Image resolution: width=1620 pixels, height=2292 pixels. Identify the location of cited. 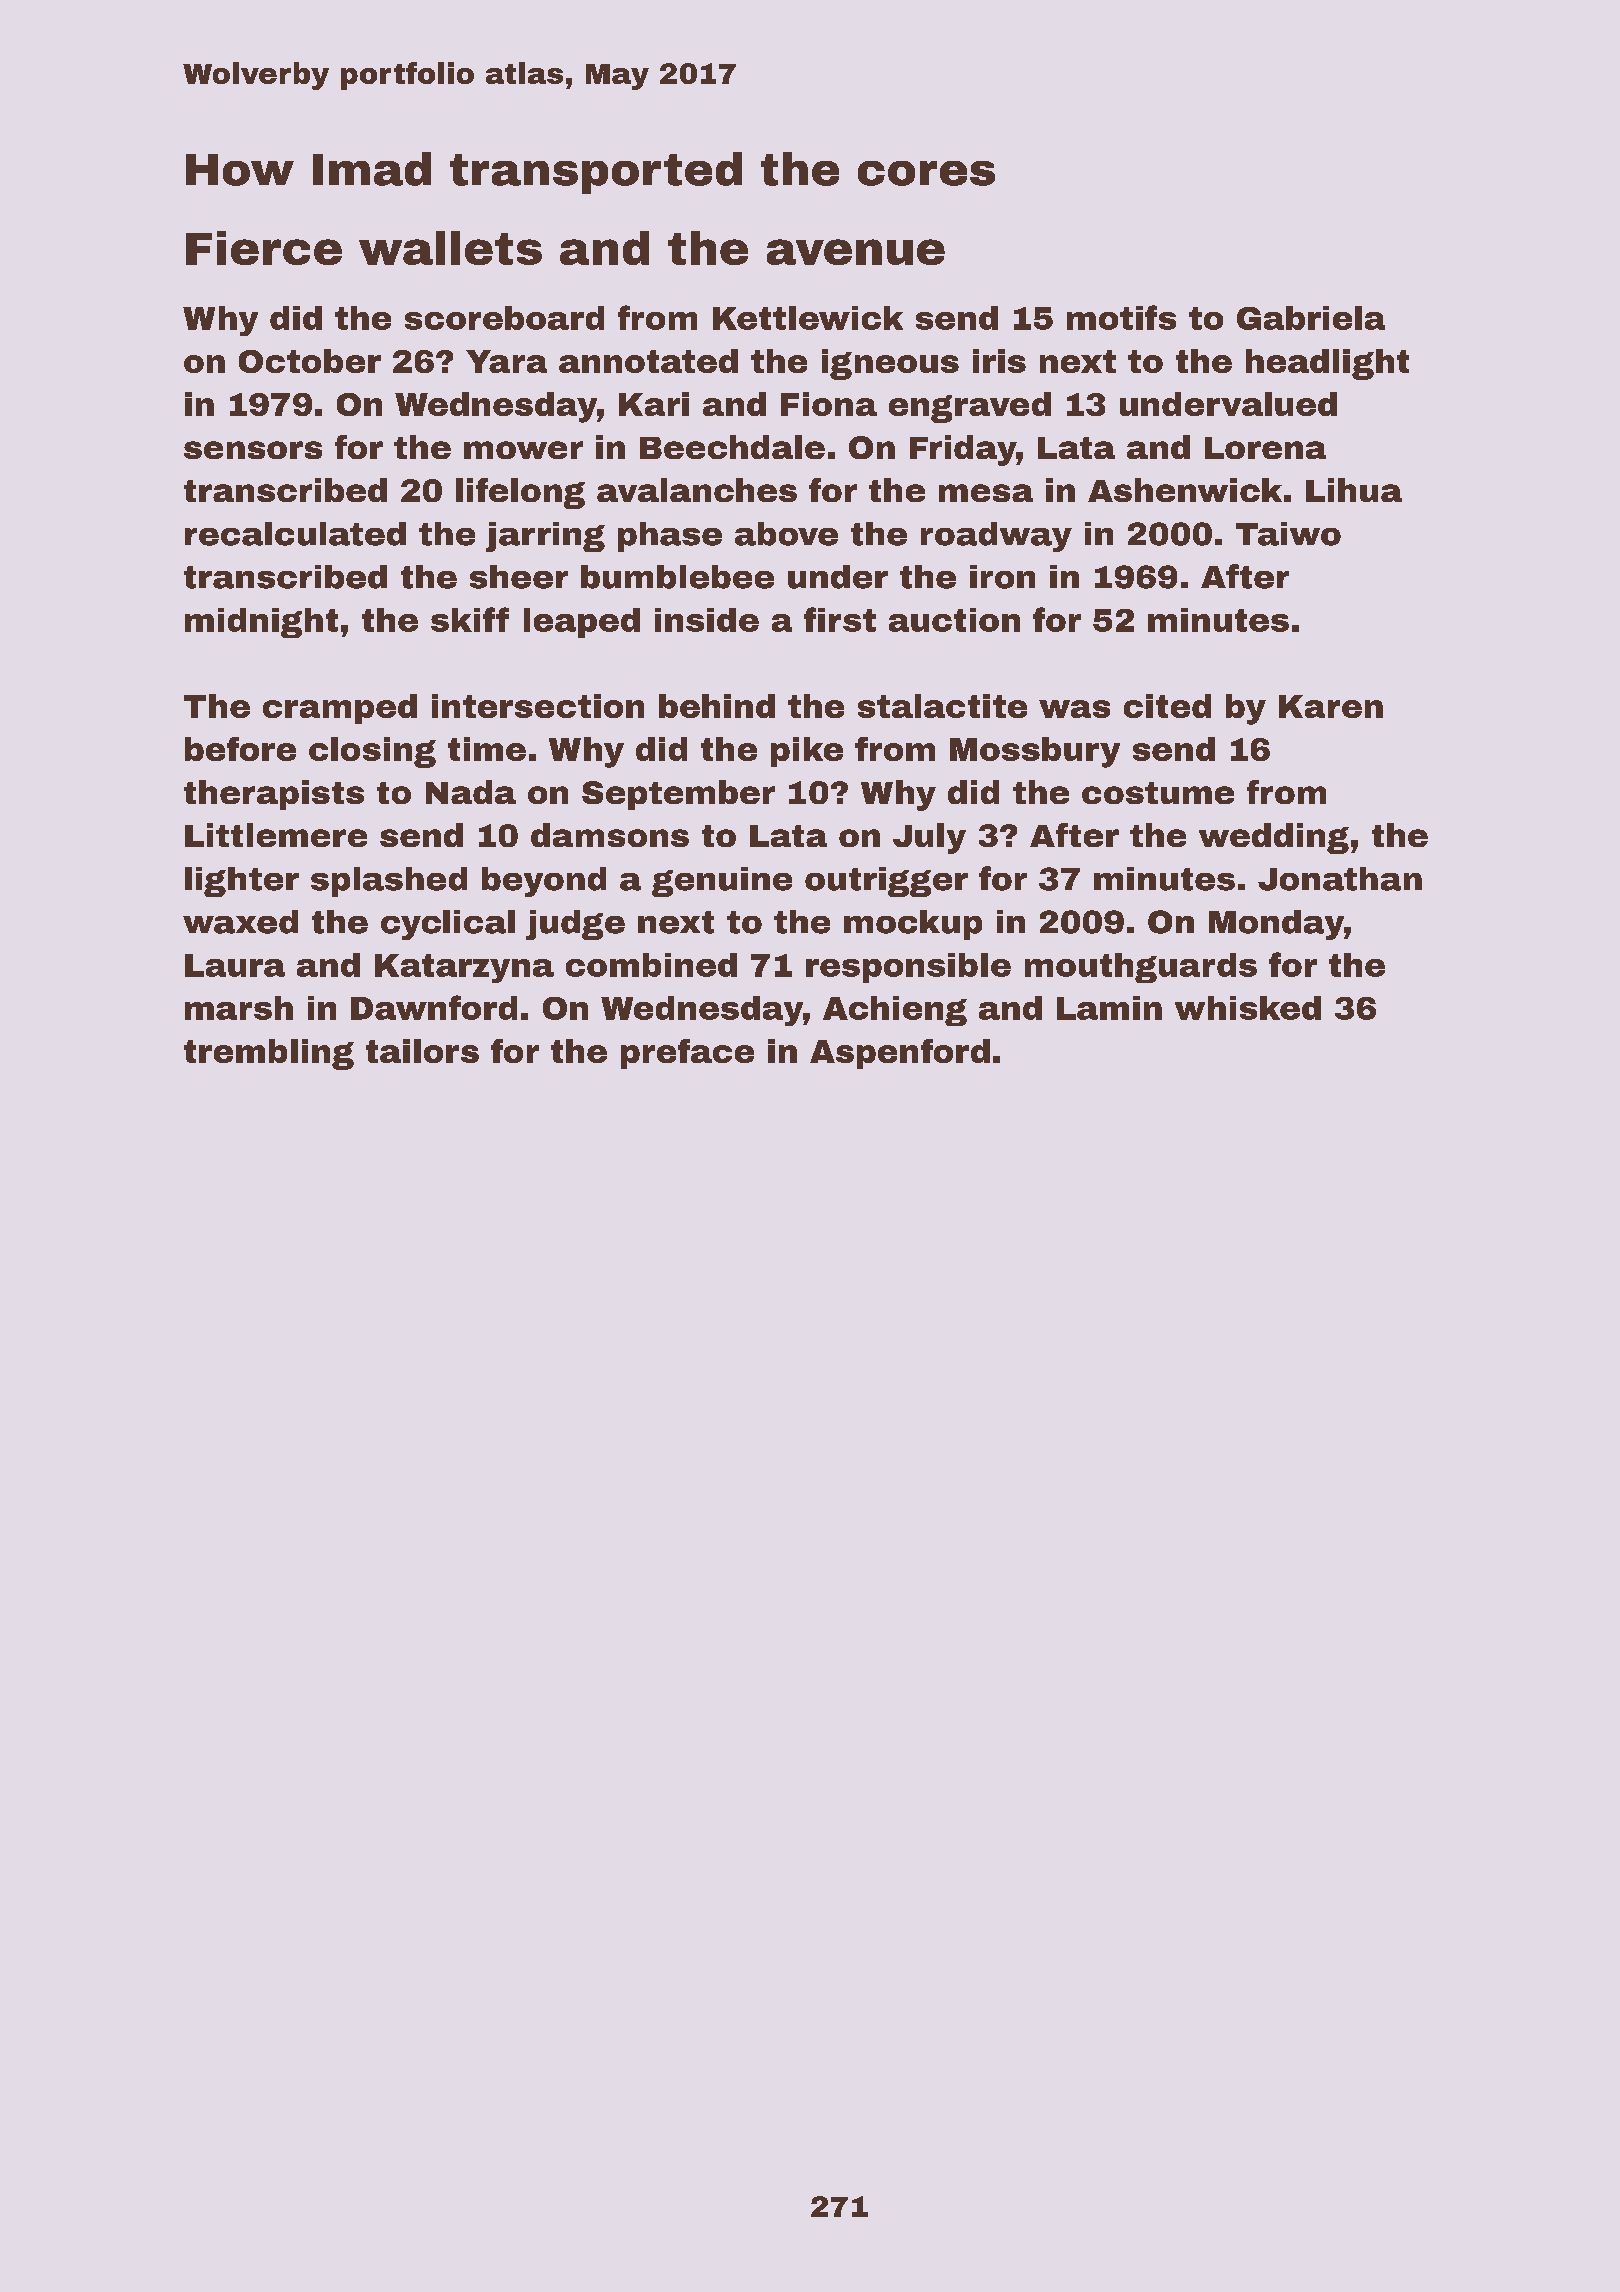
(1167, 706).
